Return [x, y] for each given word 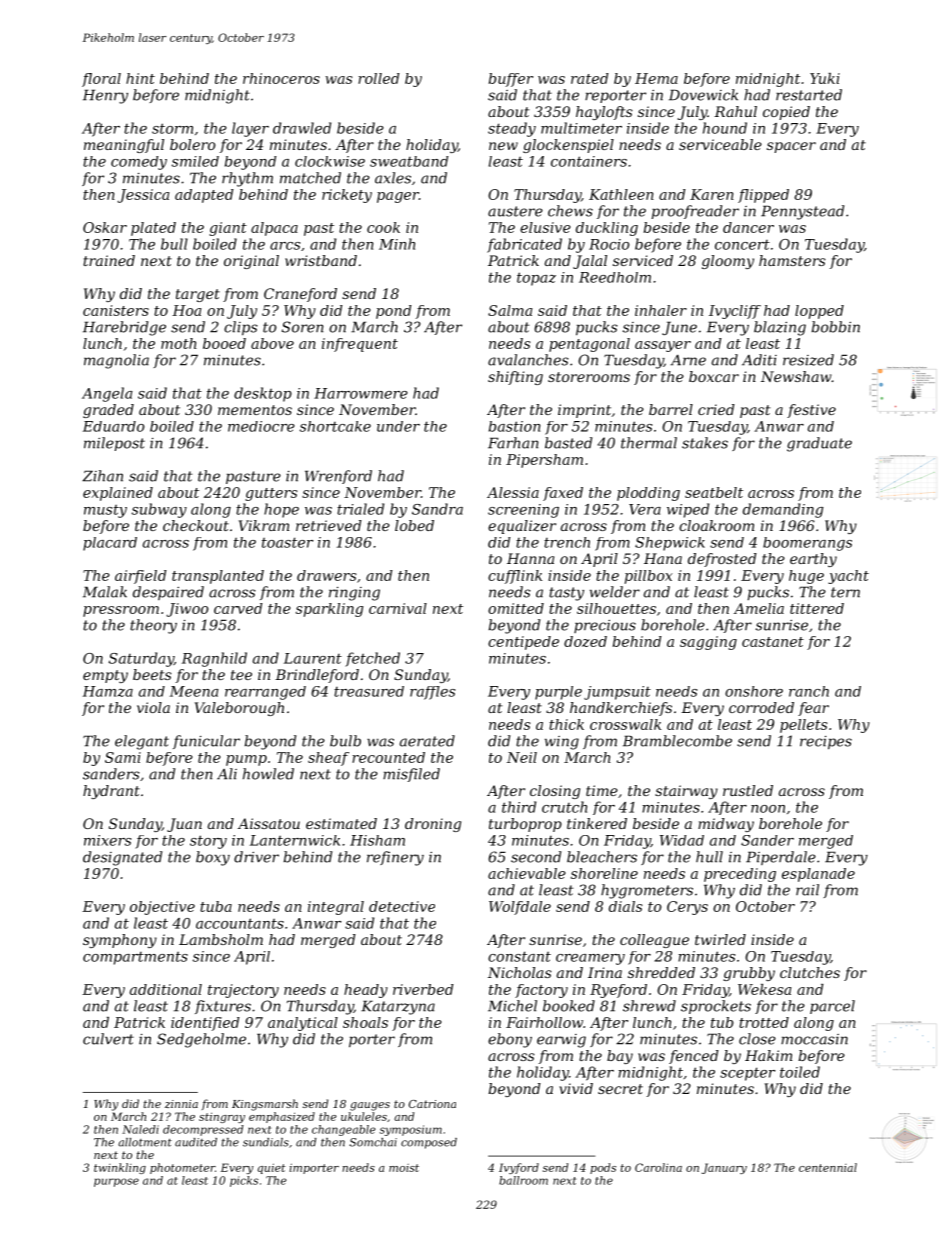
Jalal [590, 262]
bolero [193, 144]
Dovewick [703, 95]
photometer [182, 1168]
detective [402, 906]
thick [566, 724]
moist [404, 1168]
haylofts [604, 113]
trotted [764, 1022]
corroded [761, 707]
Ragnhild [214, 659]
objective [162, 908]
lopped [819, 312]
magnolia [116, 361]
